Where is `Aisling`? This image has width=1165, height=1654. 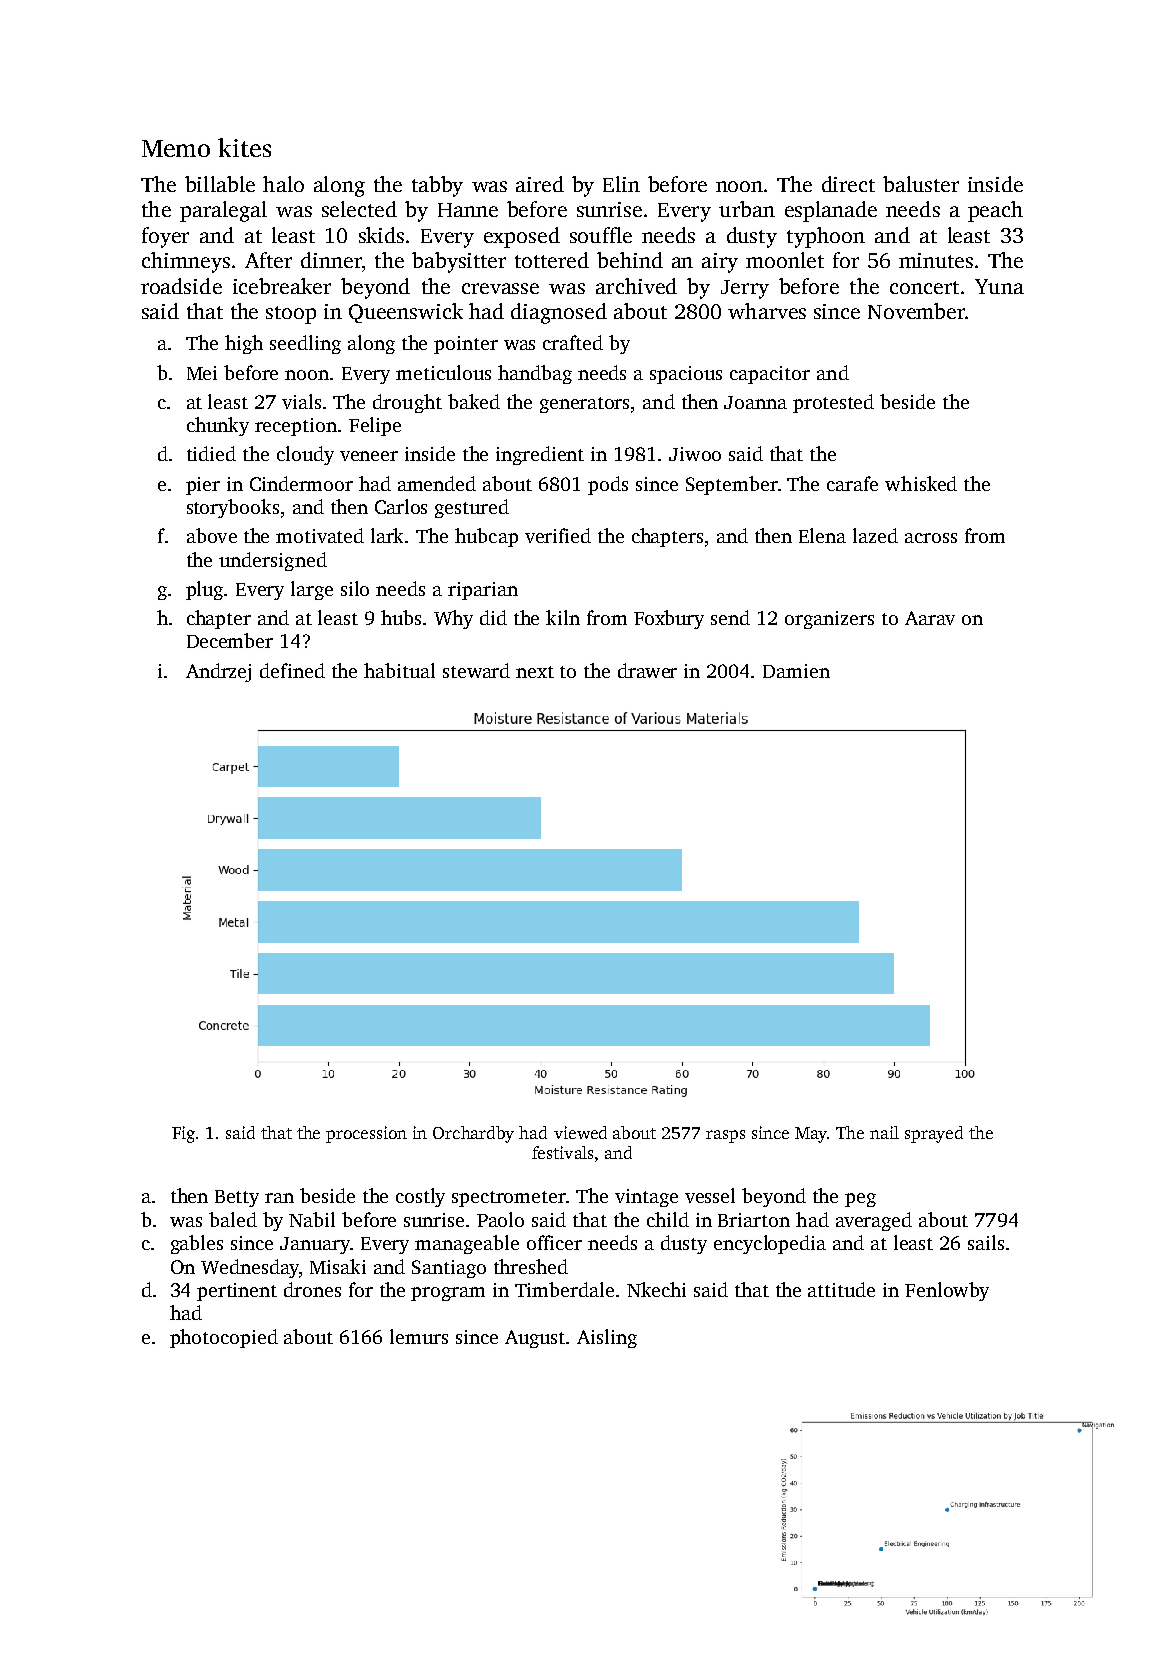
Aisling is located at coordinates (607, 1338).
